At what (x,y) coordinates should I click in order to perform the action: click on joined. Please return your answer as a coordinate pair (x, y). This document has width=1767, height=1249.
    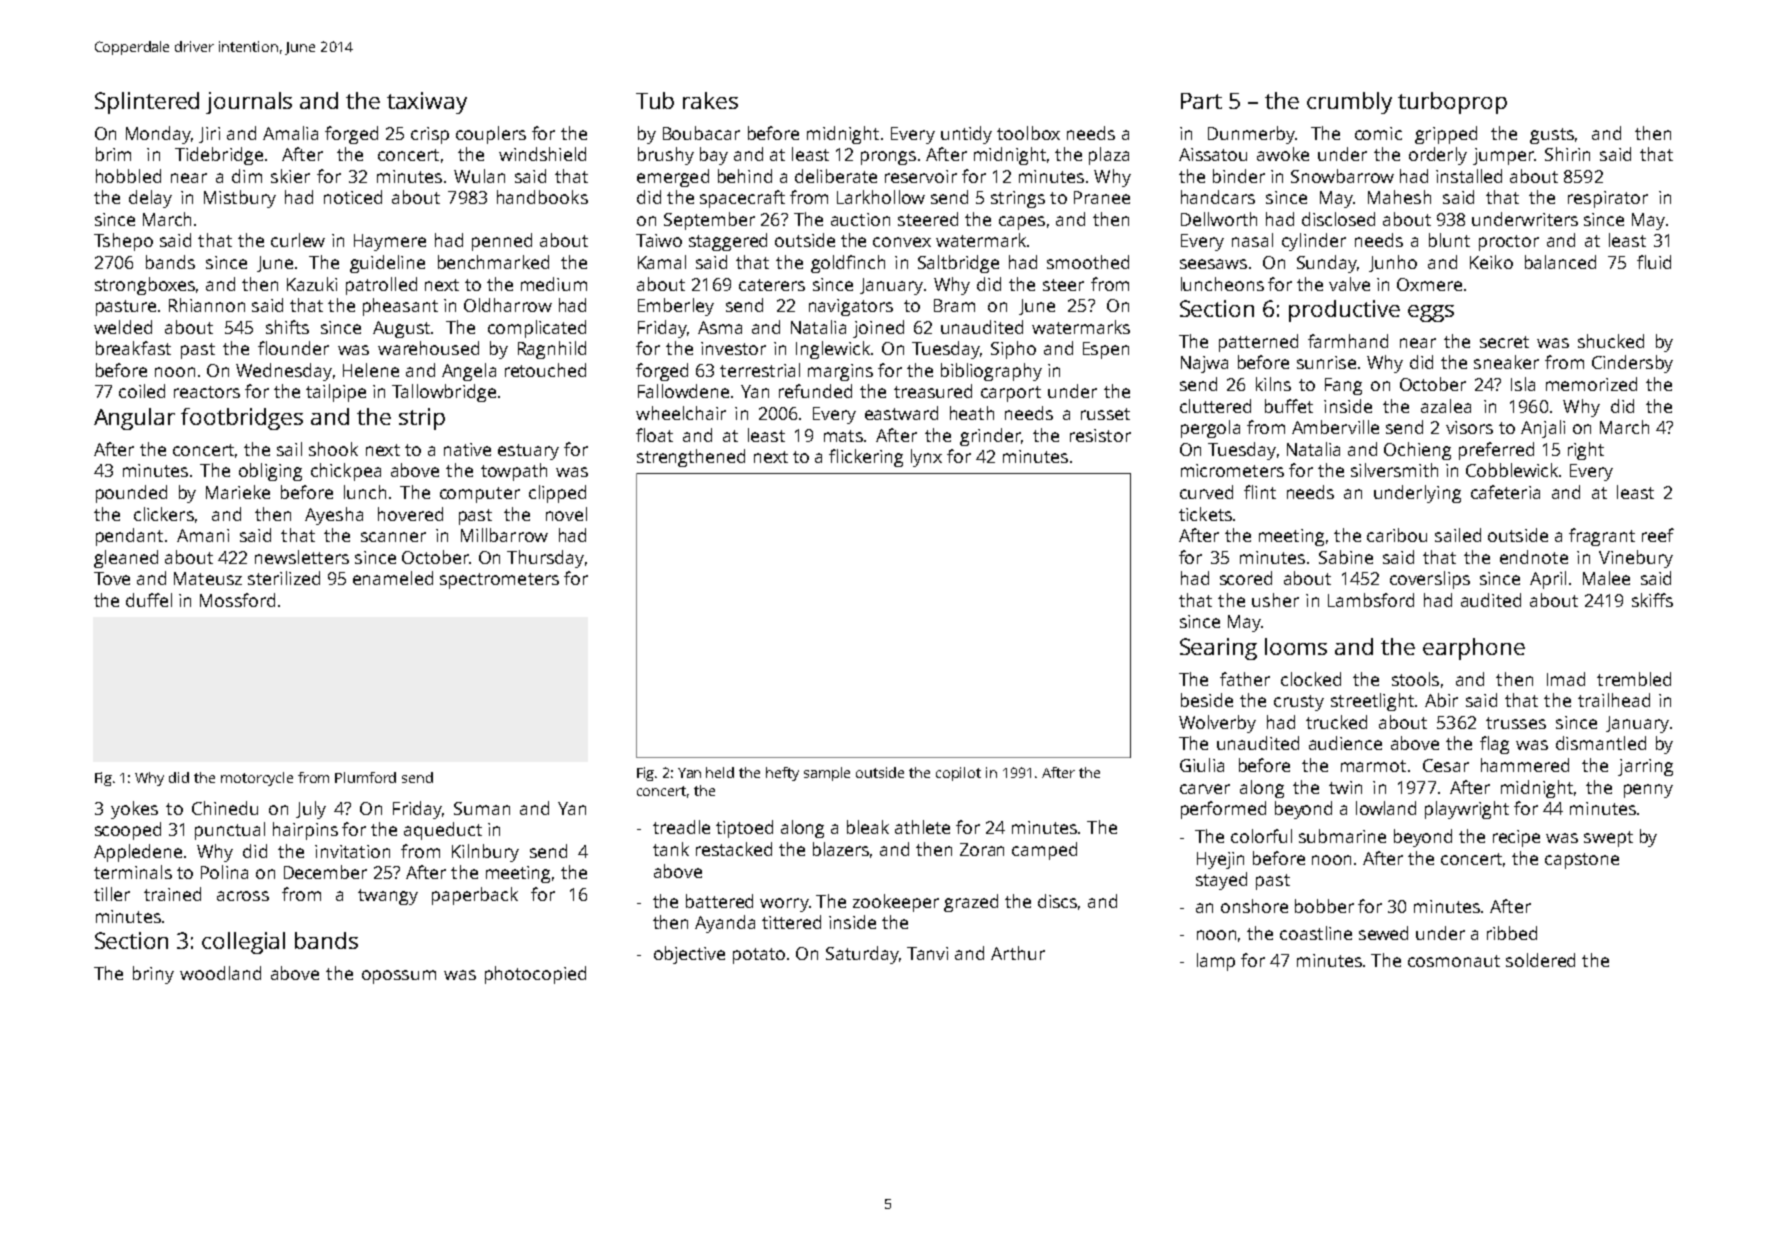
    Looking at the image, I should click on (878, 329).
